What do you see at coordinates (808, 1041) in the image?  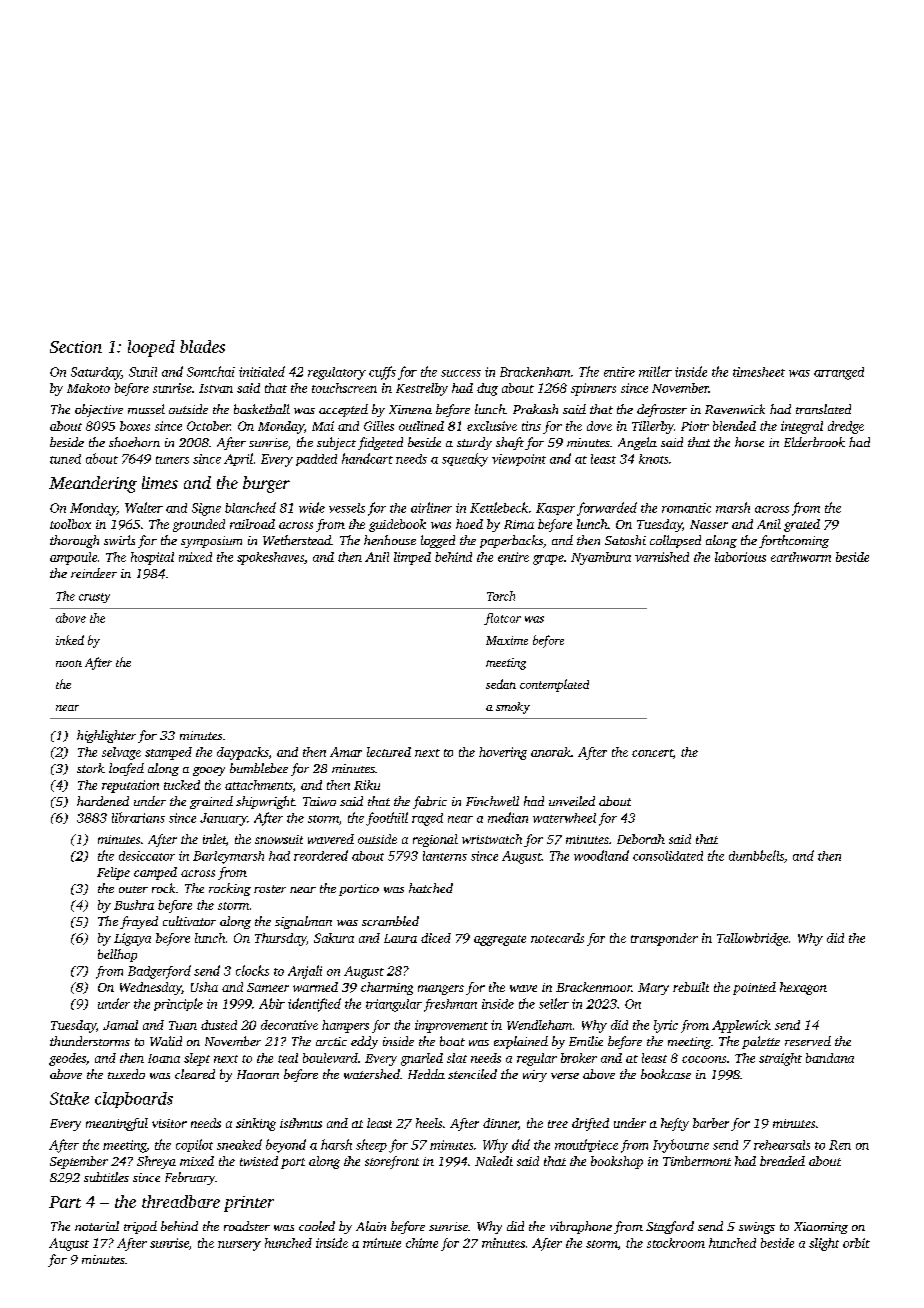 I see `reserved` at bounding box center [808, 1041].
